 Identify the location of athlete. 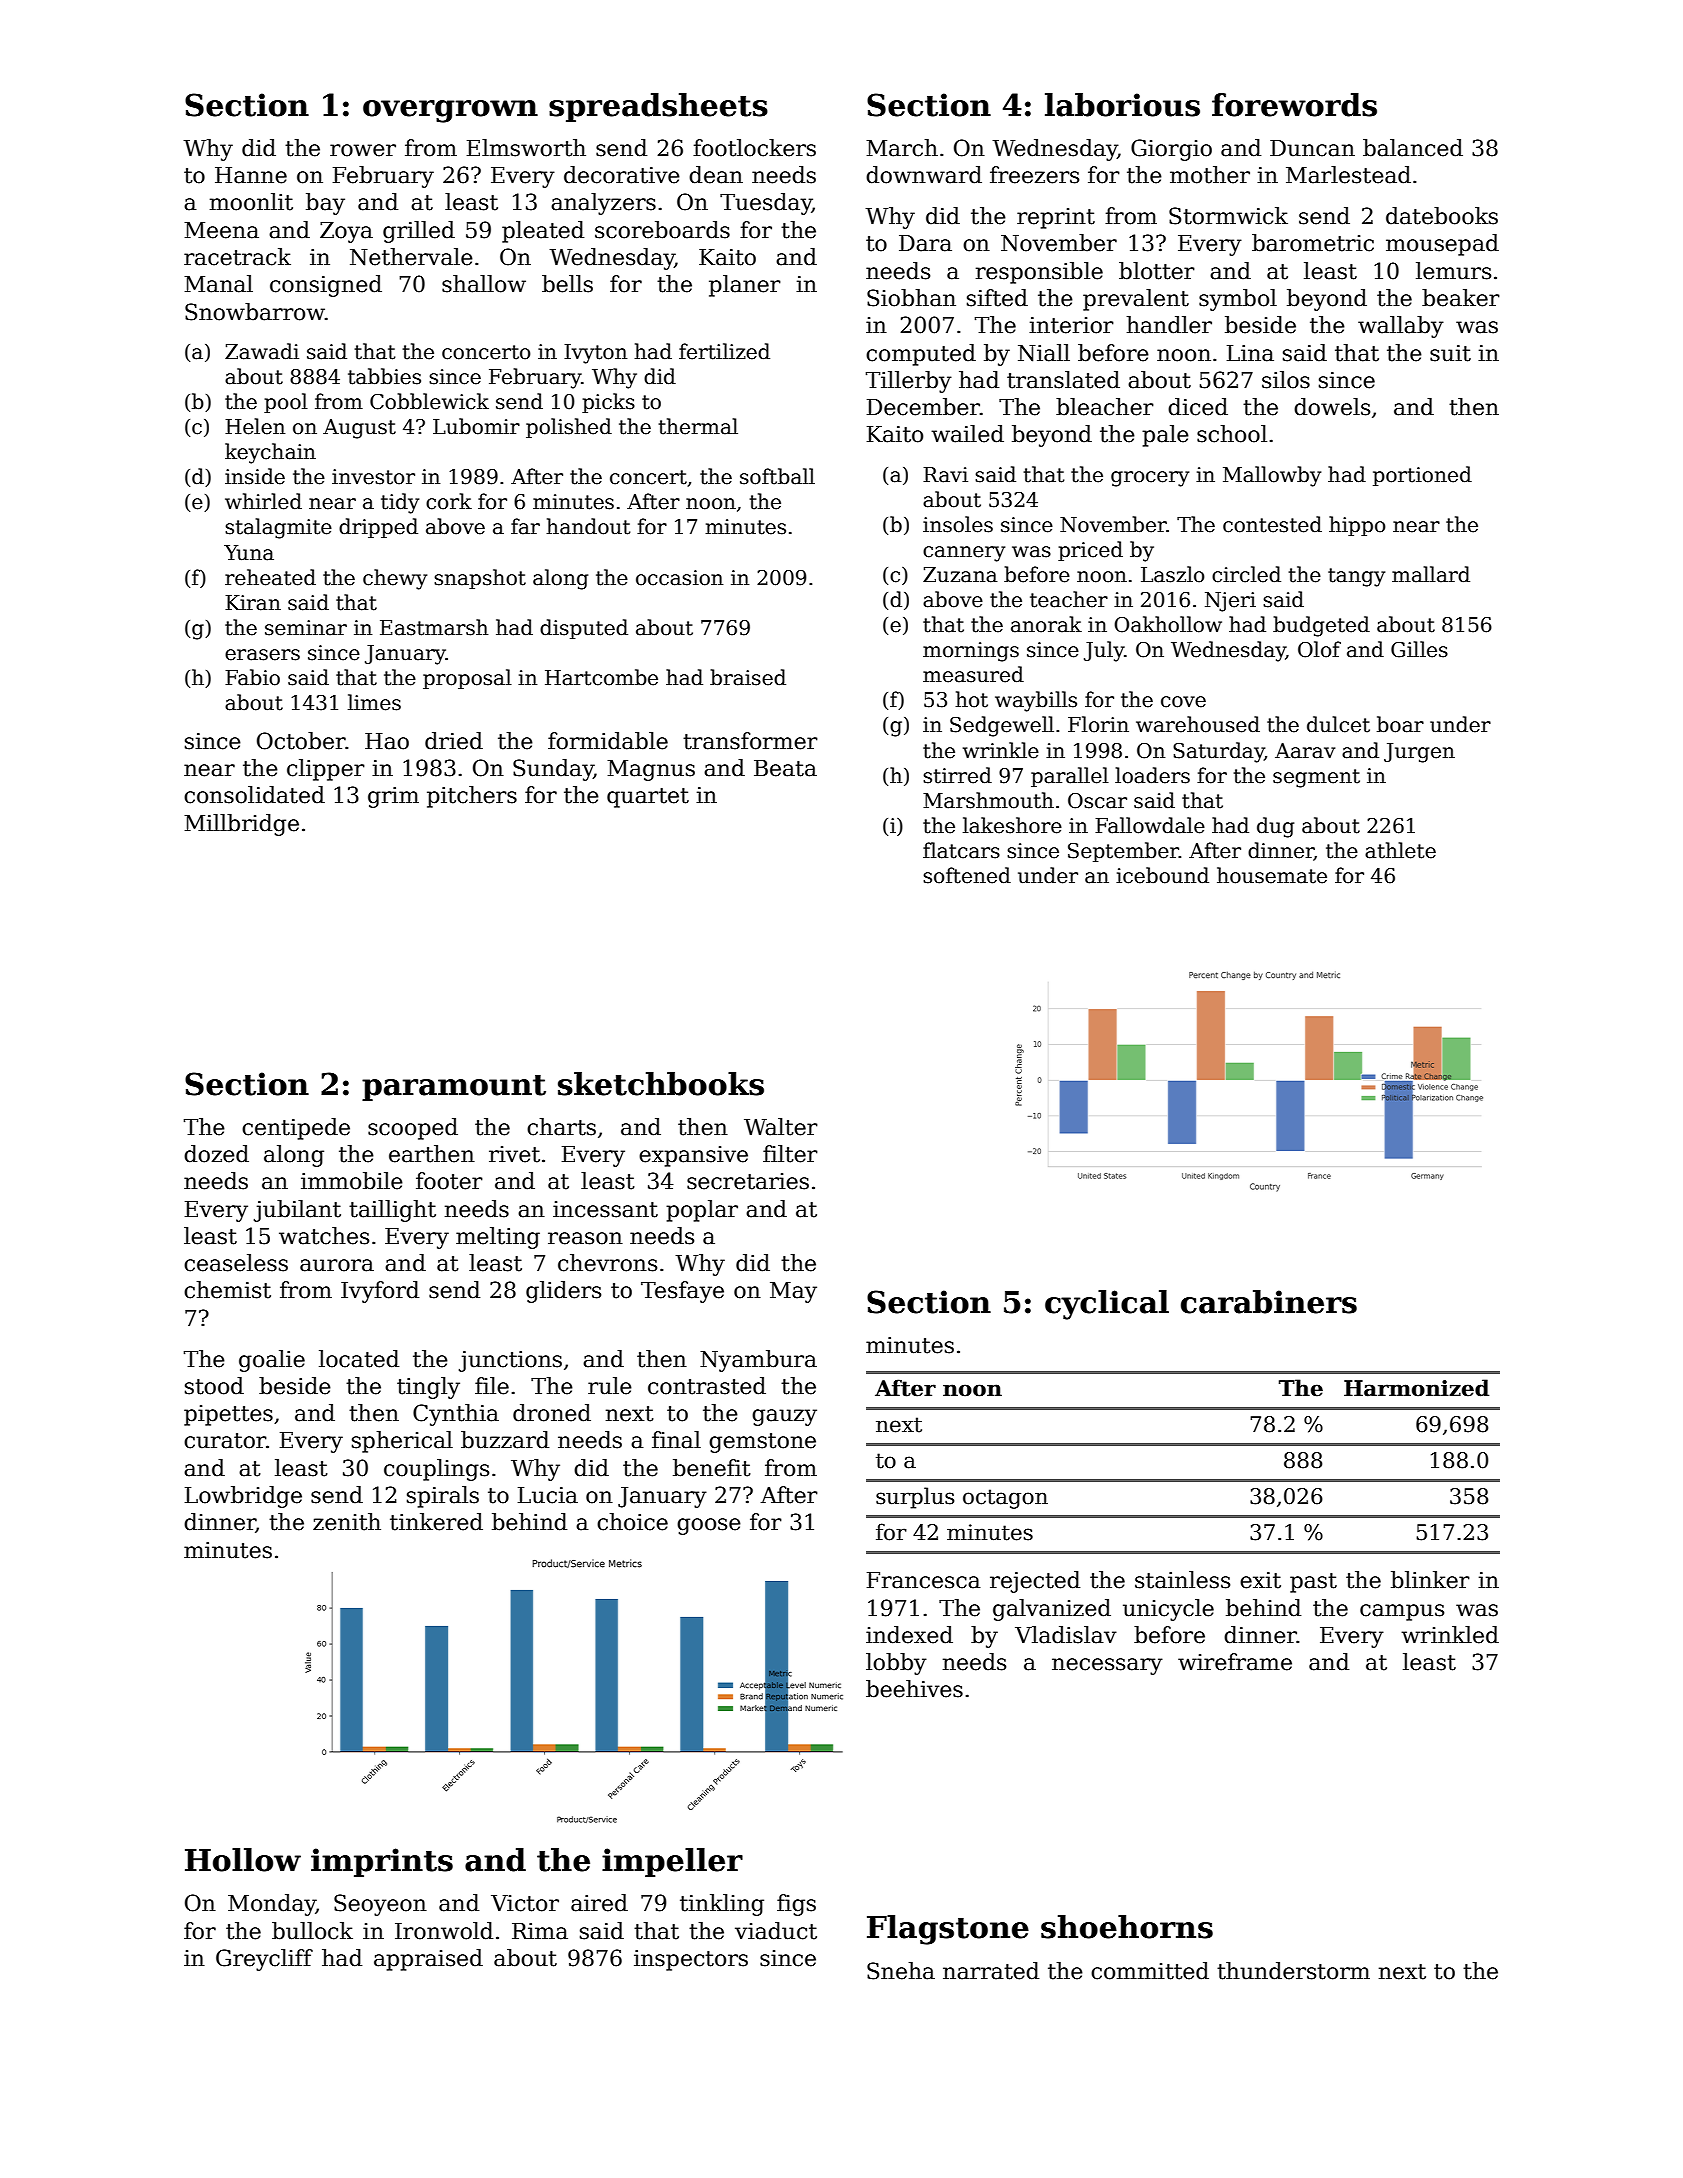
(1400, 850).
